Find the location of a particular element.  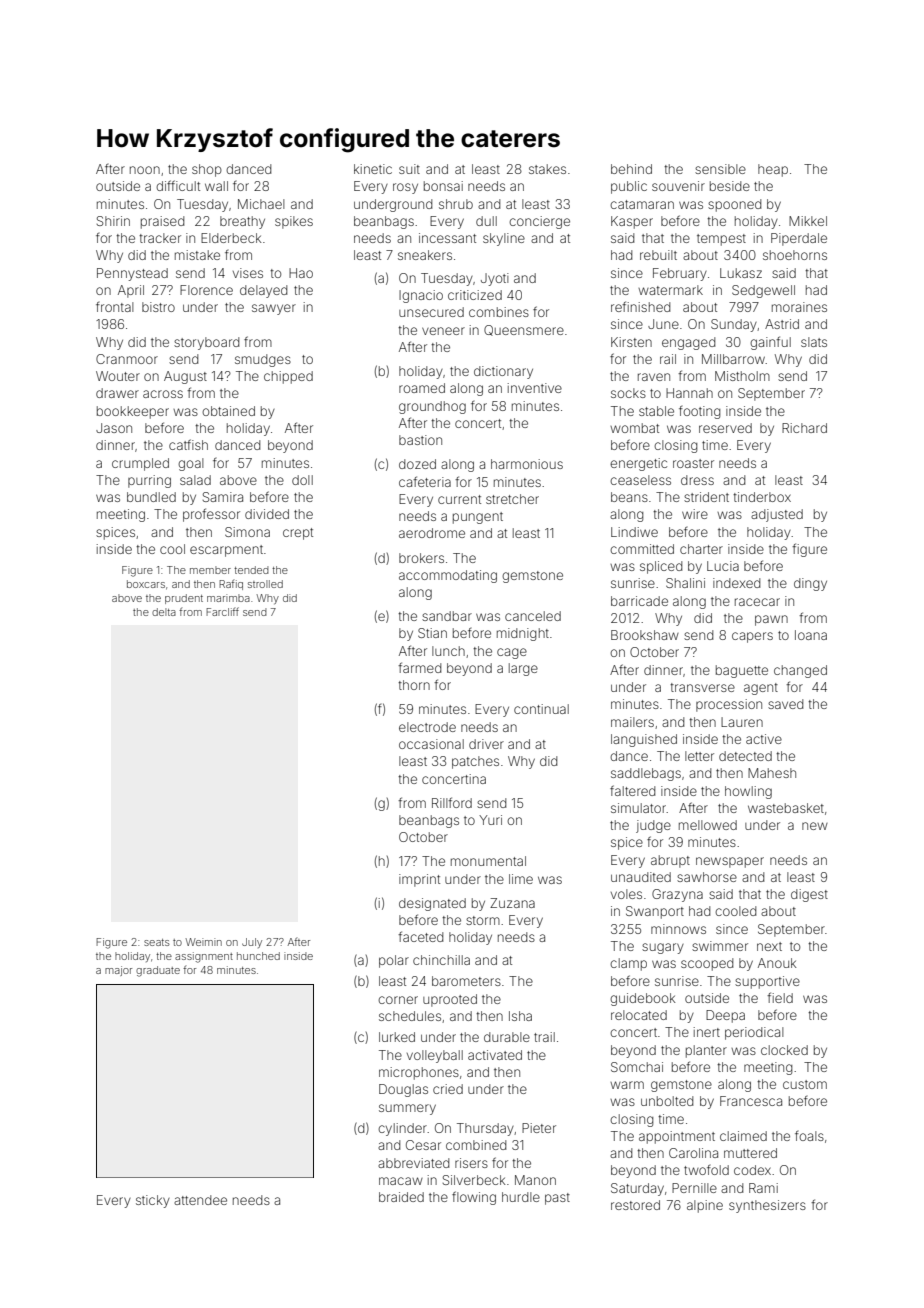

tracker is located at coordinates (160, 238).
